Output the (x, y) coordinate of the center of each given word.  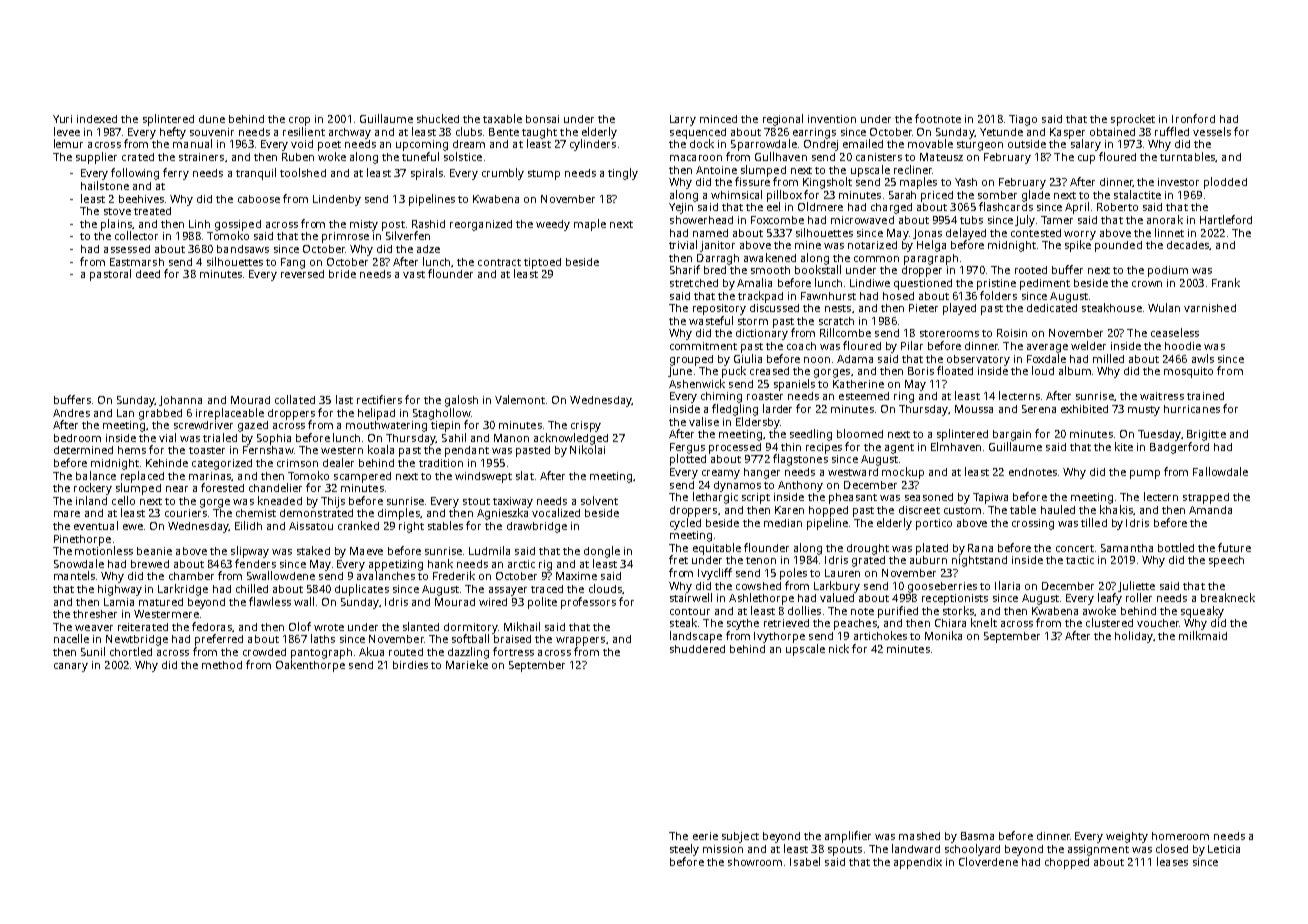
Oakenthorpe (310, 666)
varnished (1210, 308)
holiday (1134, 637)
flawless (270, 601)
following (135, 174)
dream (469, 144)
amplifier (848, 837)
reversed (302, 274)
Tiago (1023, 120)
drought (868, 549)
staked (313, 550)
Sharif (685, 269)
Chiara (950, 623)
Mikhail (522, 626)
